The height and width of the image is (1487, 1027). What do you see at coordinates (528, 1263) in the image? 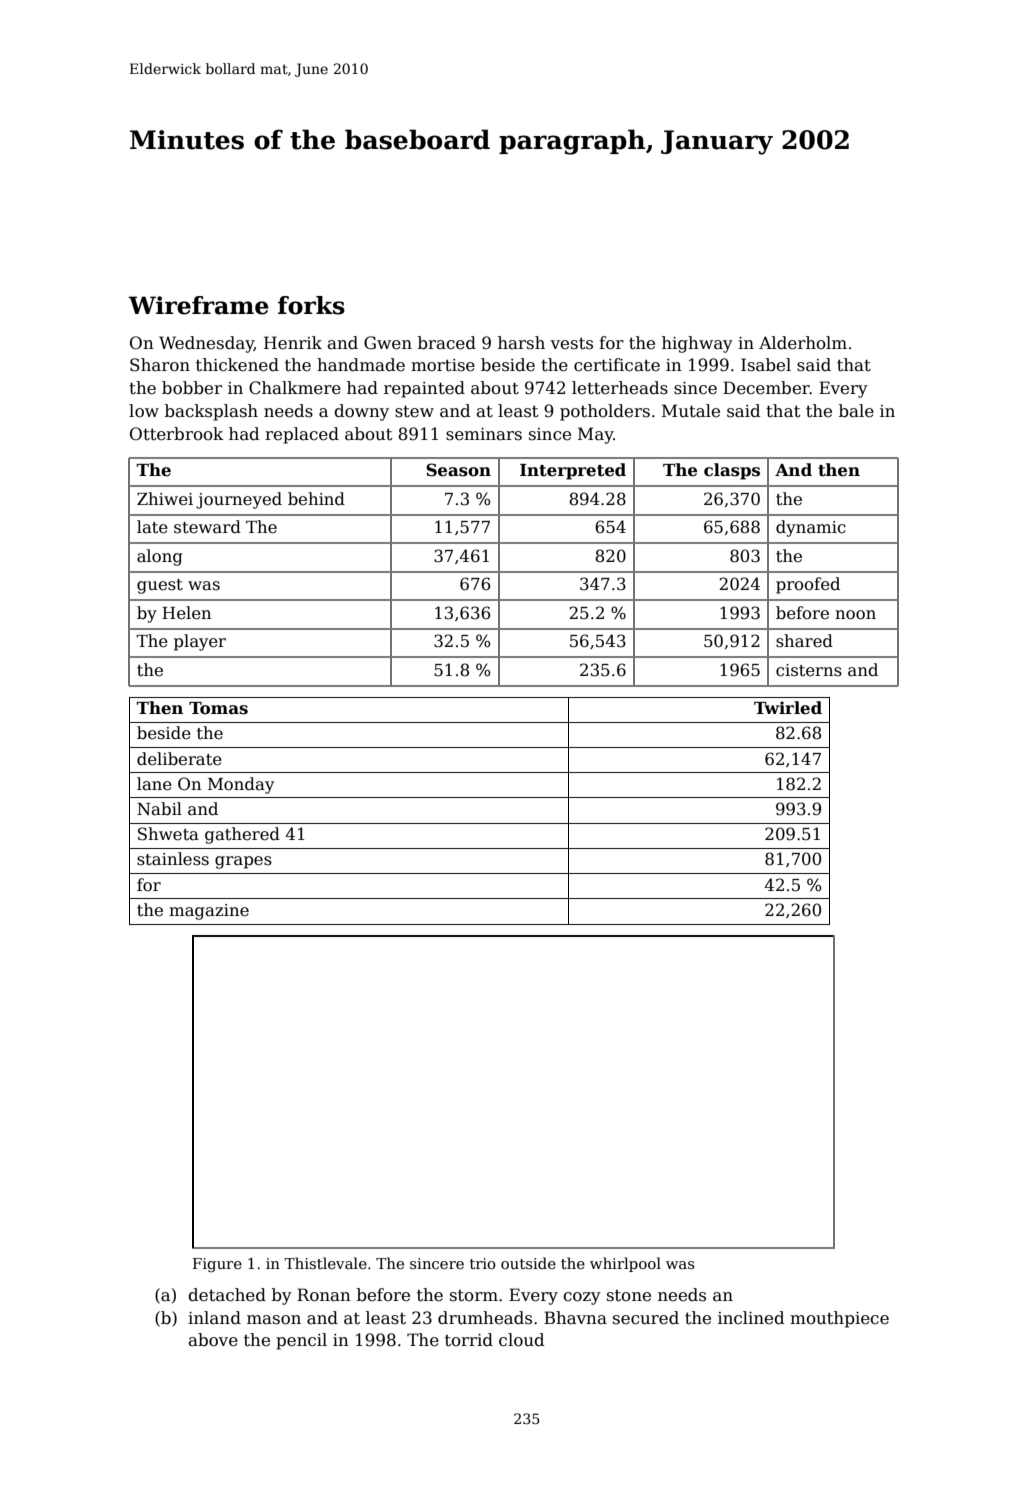
I see `outside` at bounding box center [528, 1263].
